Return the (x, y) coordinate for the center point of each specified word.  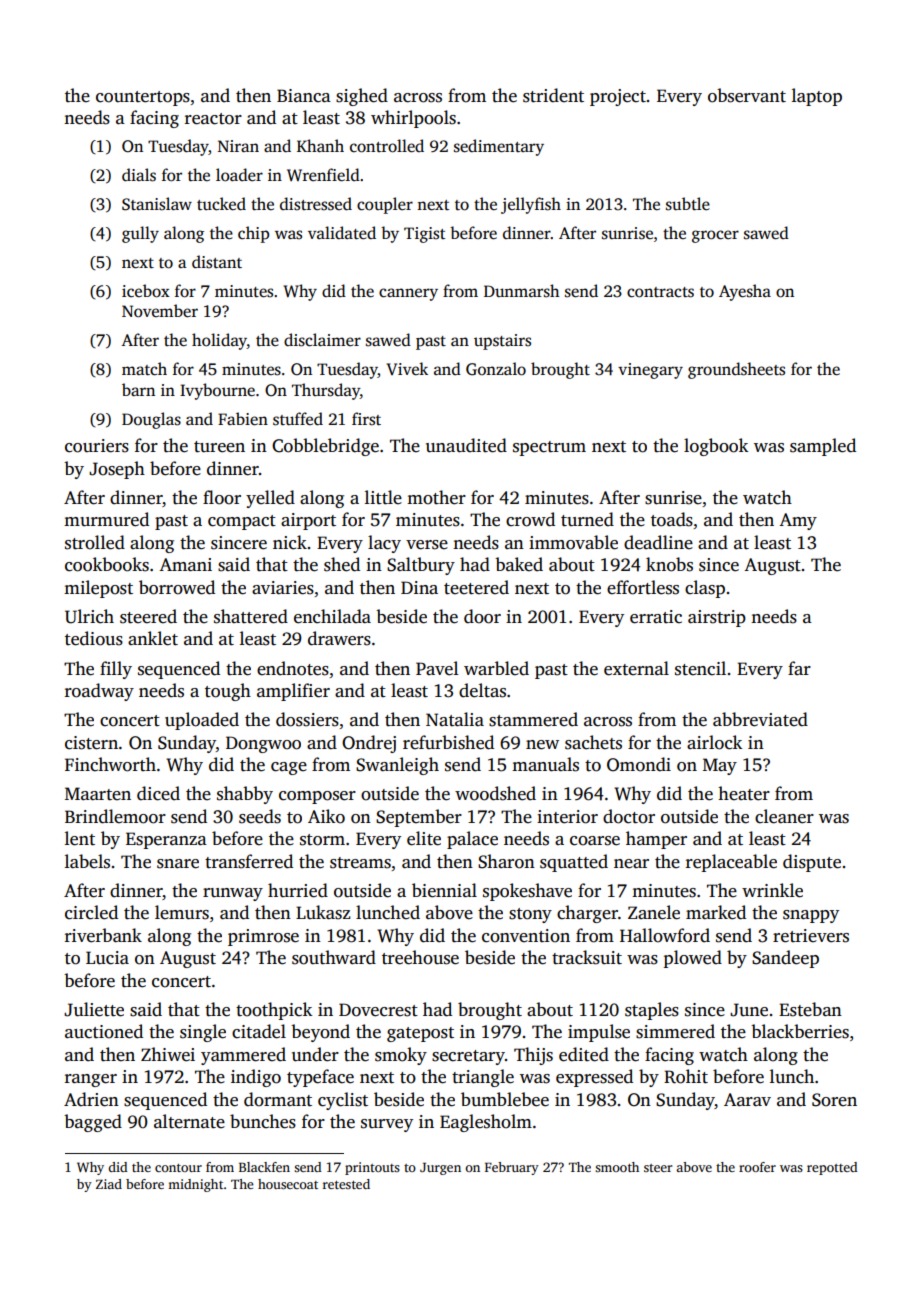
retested (346, 1184)
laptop (817, 97)
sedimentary (499, 147)
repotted (832, 1168)
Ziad (109, 1184)
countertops (143, 98)
